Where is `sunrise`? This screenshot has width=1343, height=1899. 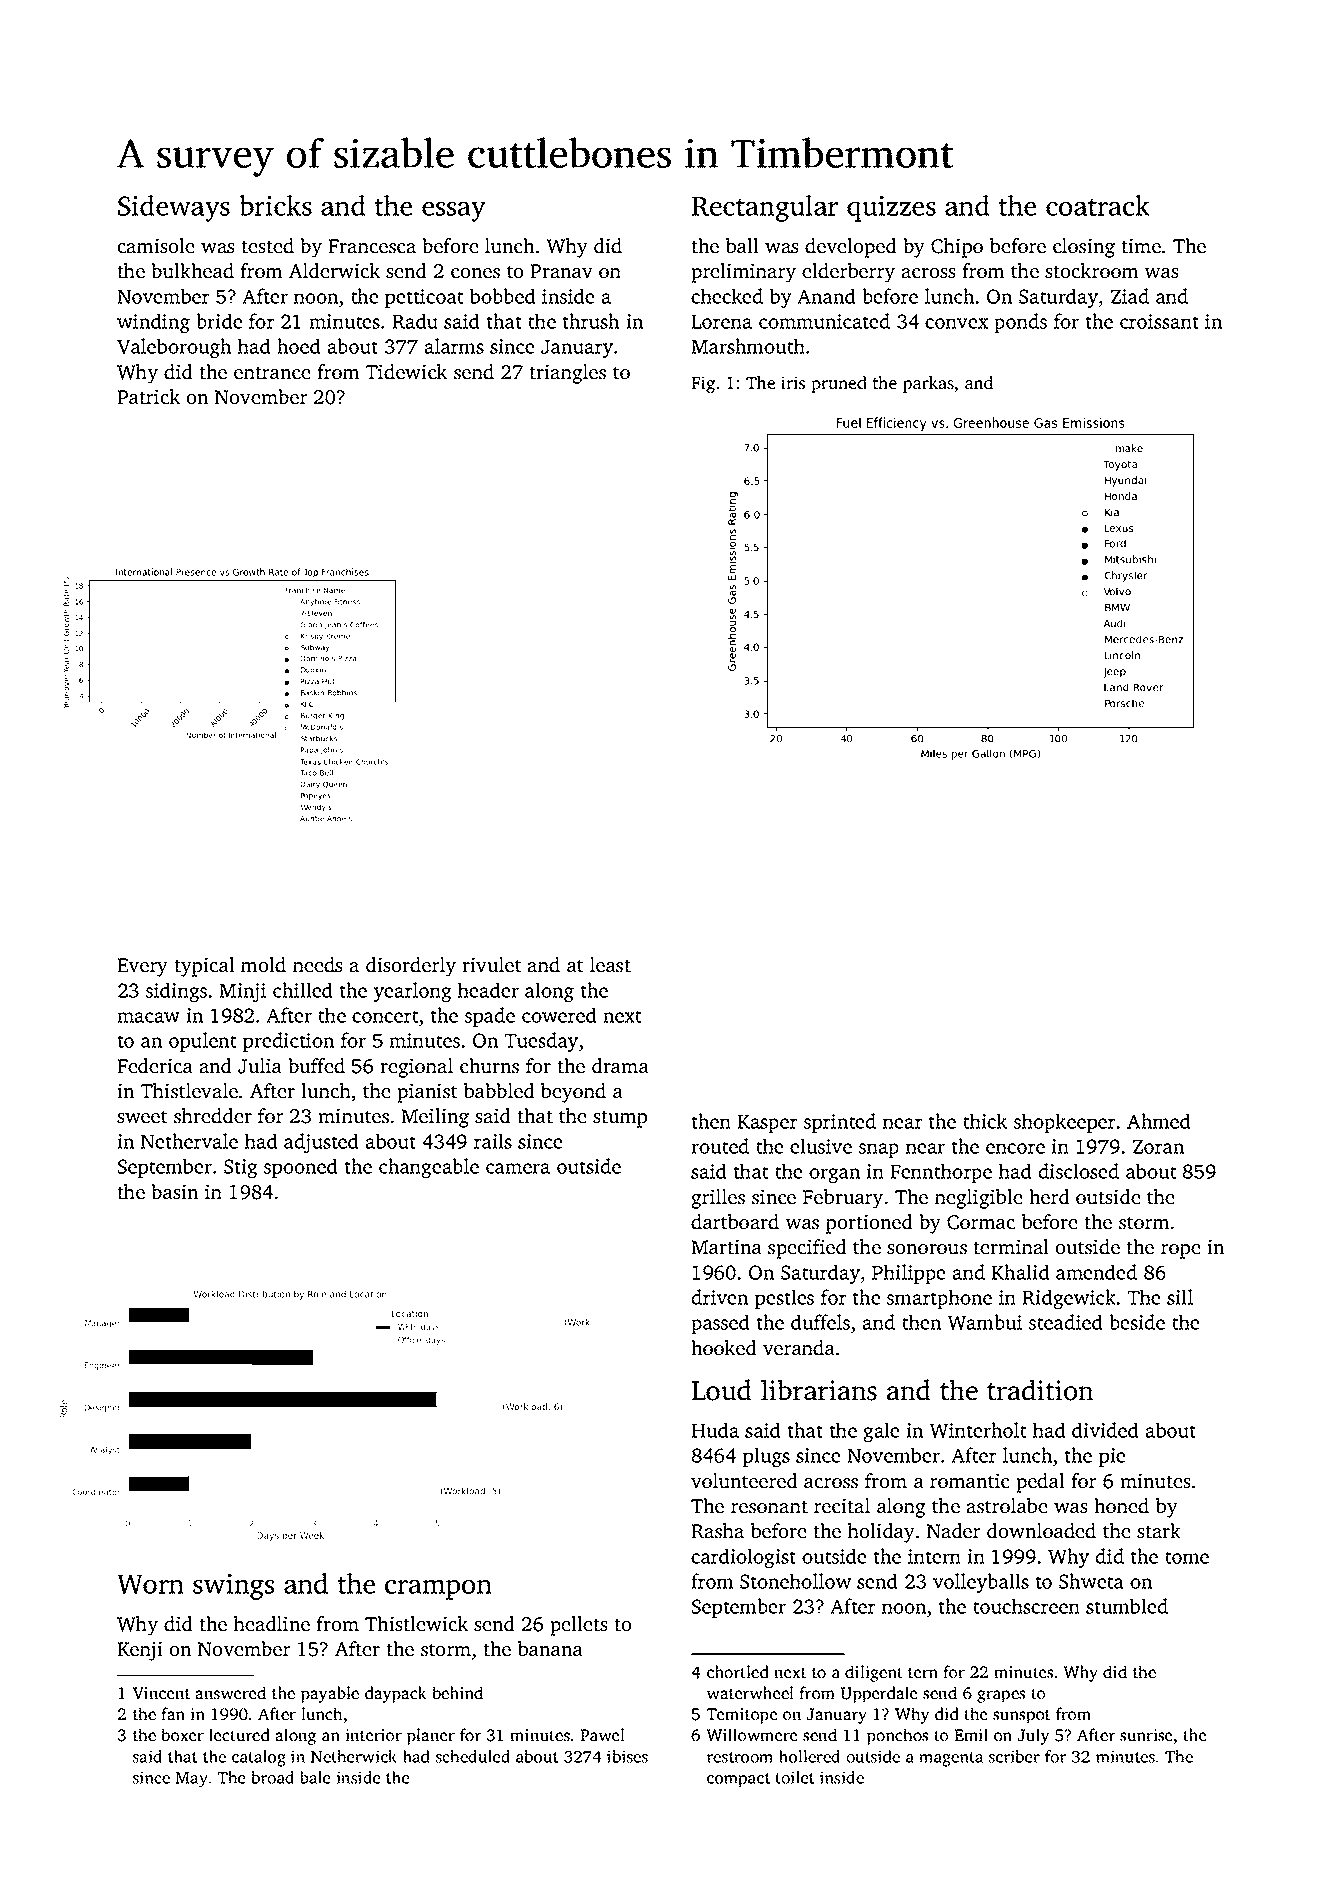 sunrise is located at coordinates (1146, 1735).
